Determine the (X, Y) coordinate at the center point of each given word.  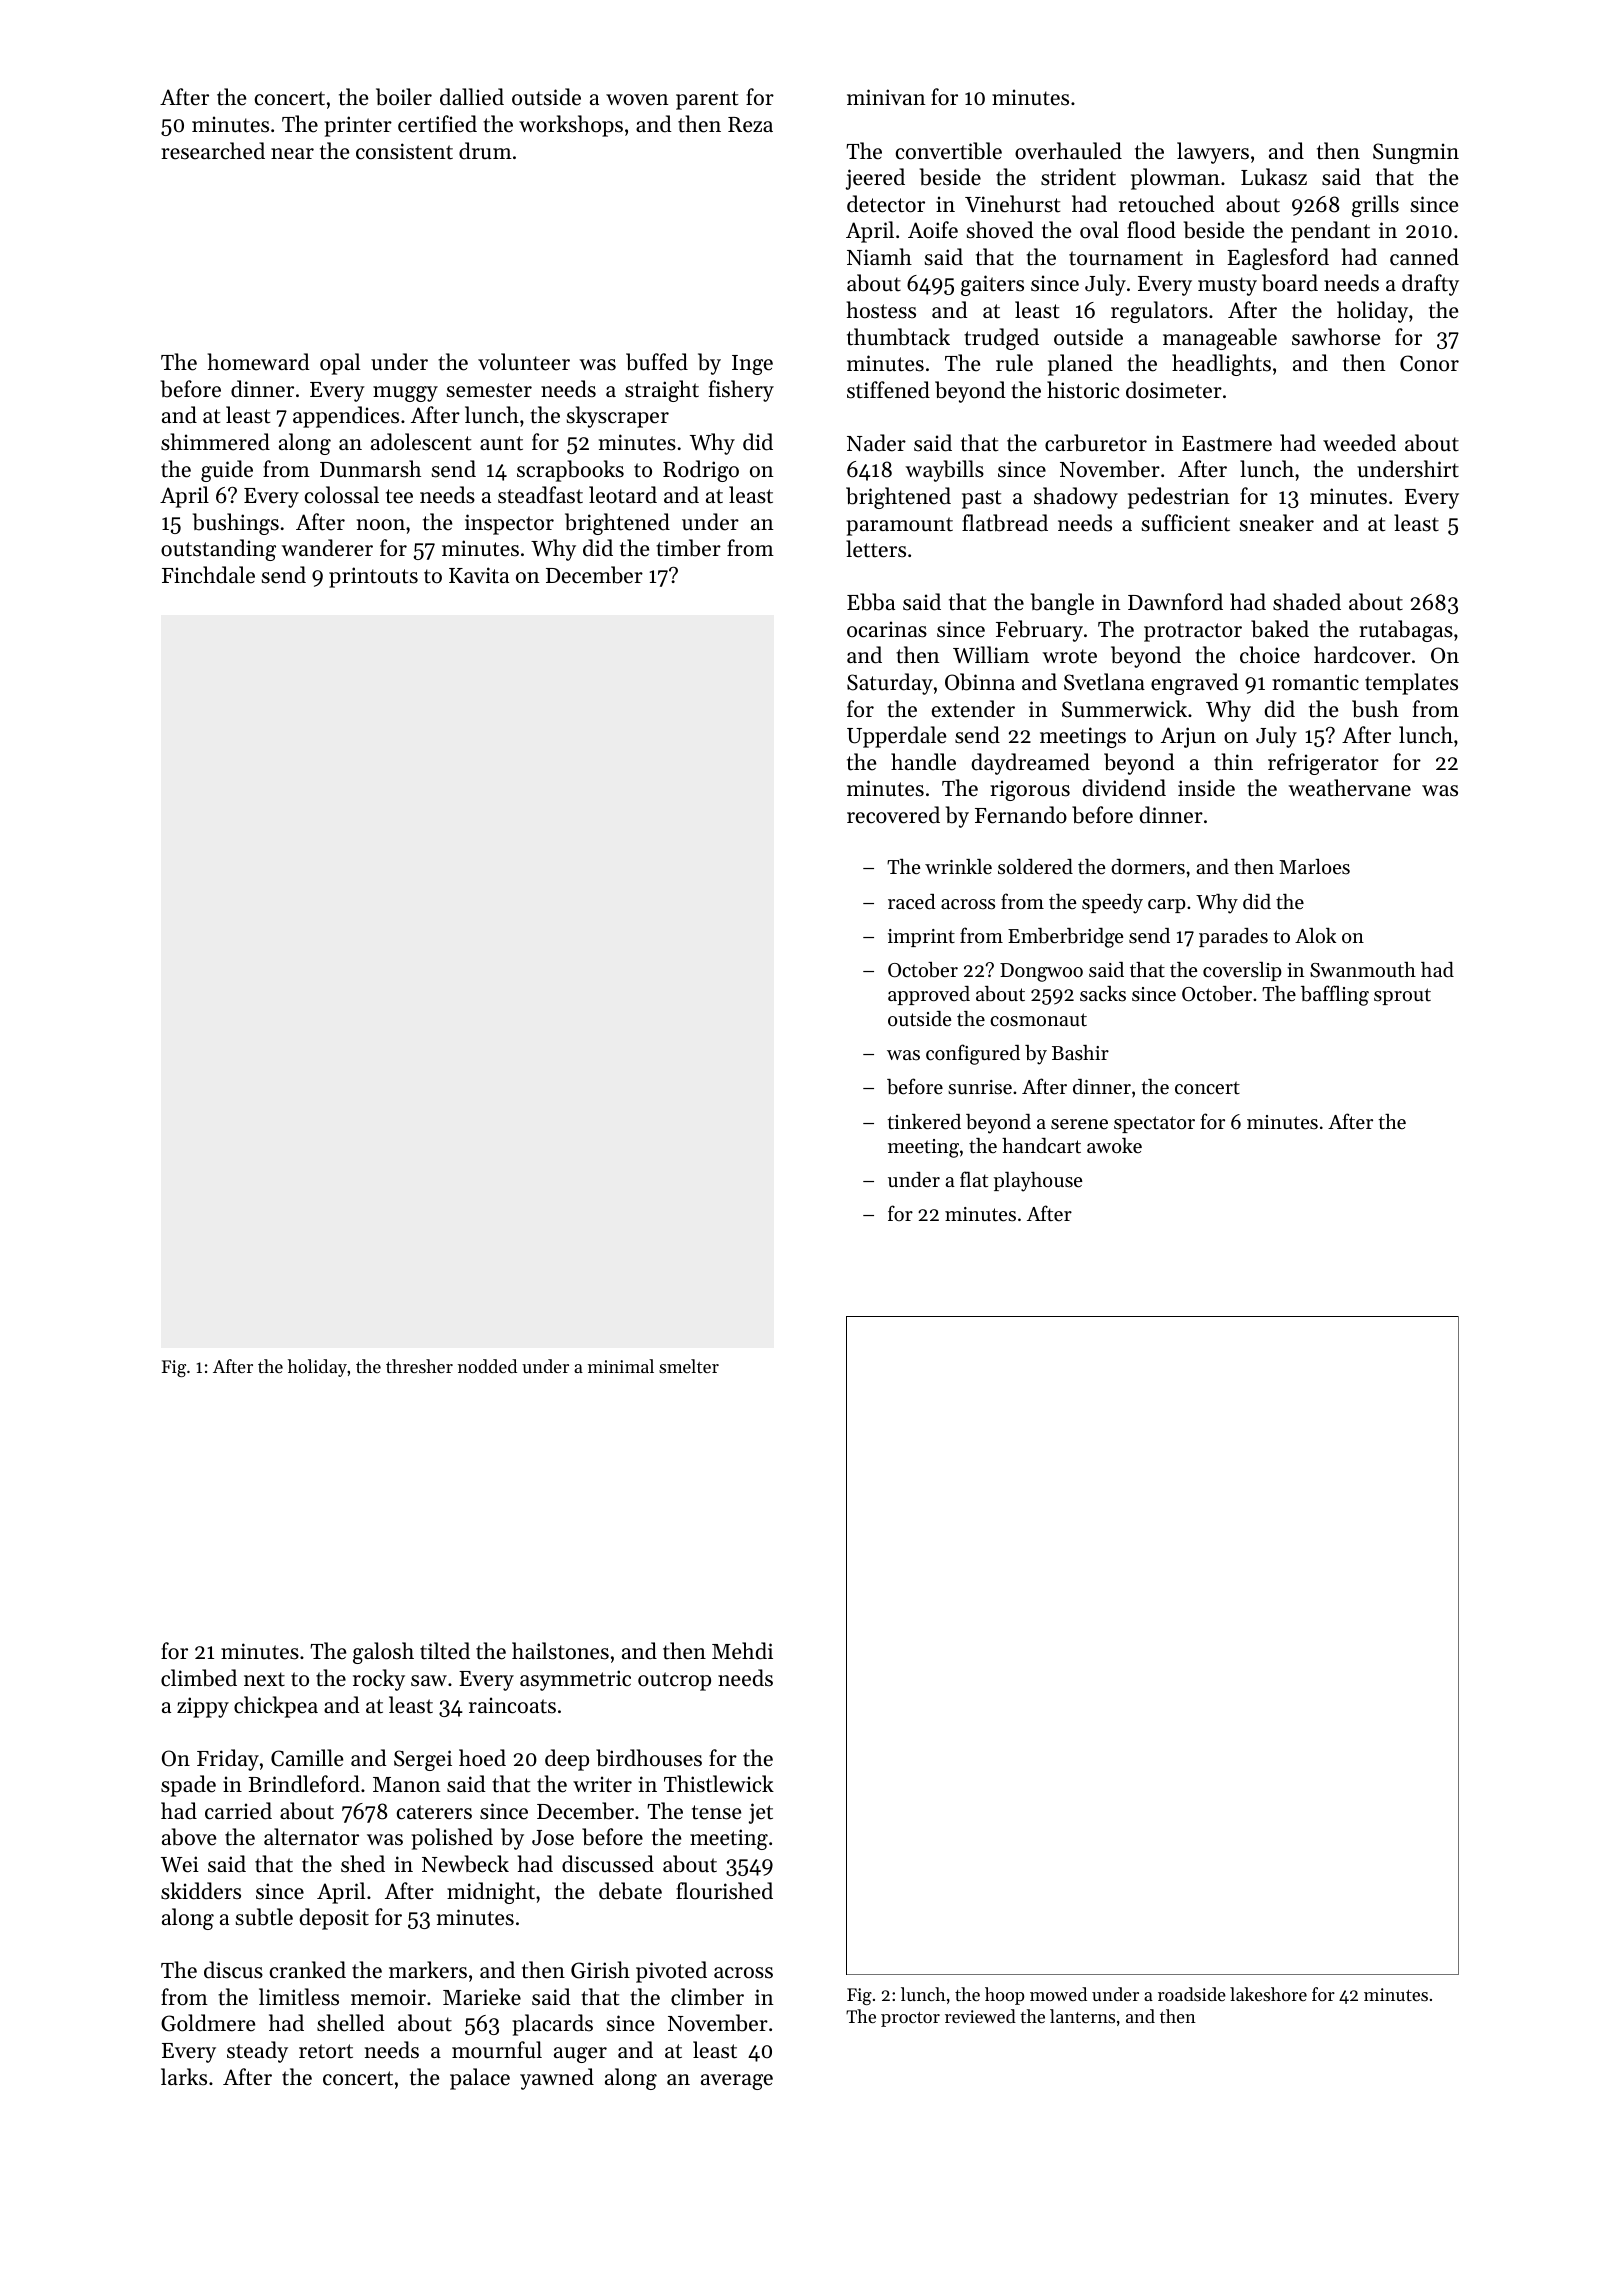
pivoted (671, 1972)
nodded (487, 1366)
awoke (1114, 1145)
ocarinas (887, 629)
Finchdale (208, 575)
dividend (1124, 788)
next (264, 1679)
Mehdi (742, 1651)
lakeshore (1268, 1994)
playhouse (1038, 1182)
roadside (1192, 1994)
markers (428, 1970)
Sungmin (1416, 153)
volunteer (524, 362)
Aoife (933, 230)
